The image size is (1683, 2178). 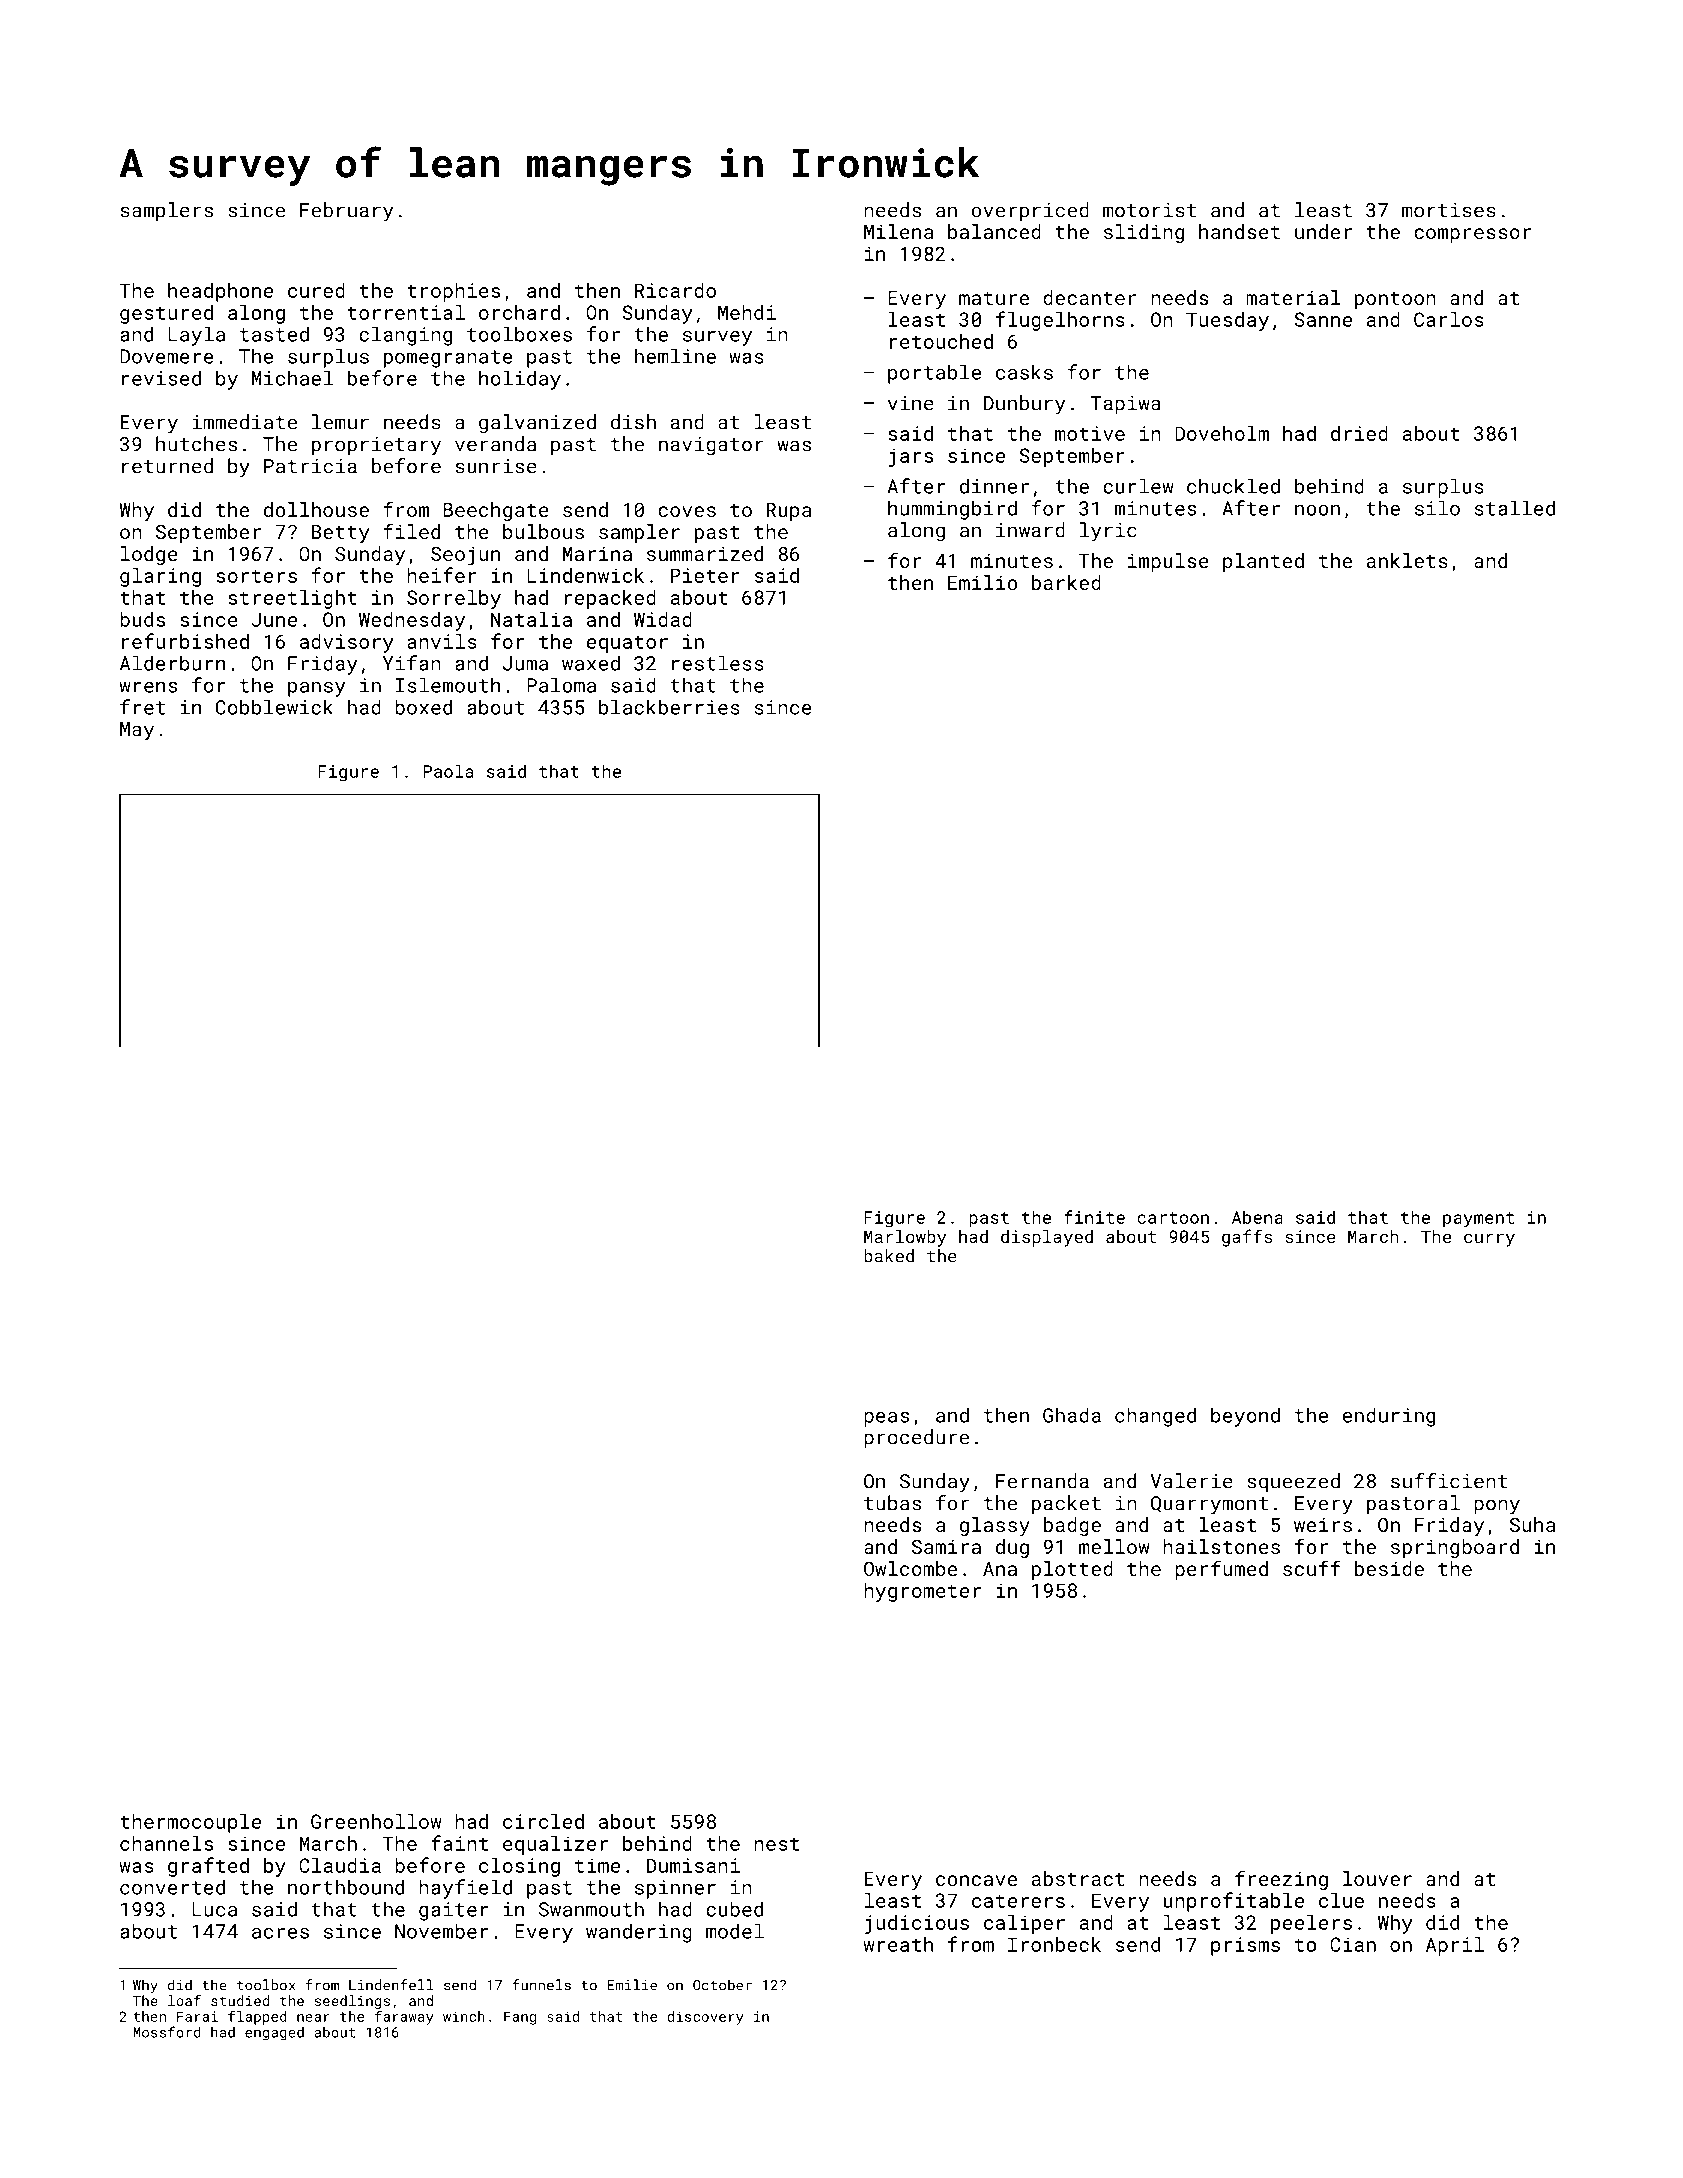 What do you see at coordinates (886, 1419) in the image?
I see `peas` at bounding box center [886, 1419].
